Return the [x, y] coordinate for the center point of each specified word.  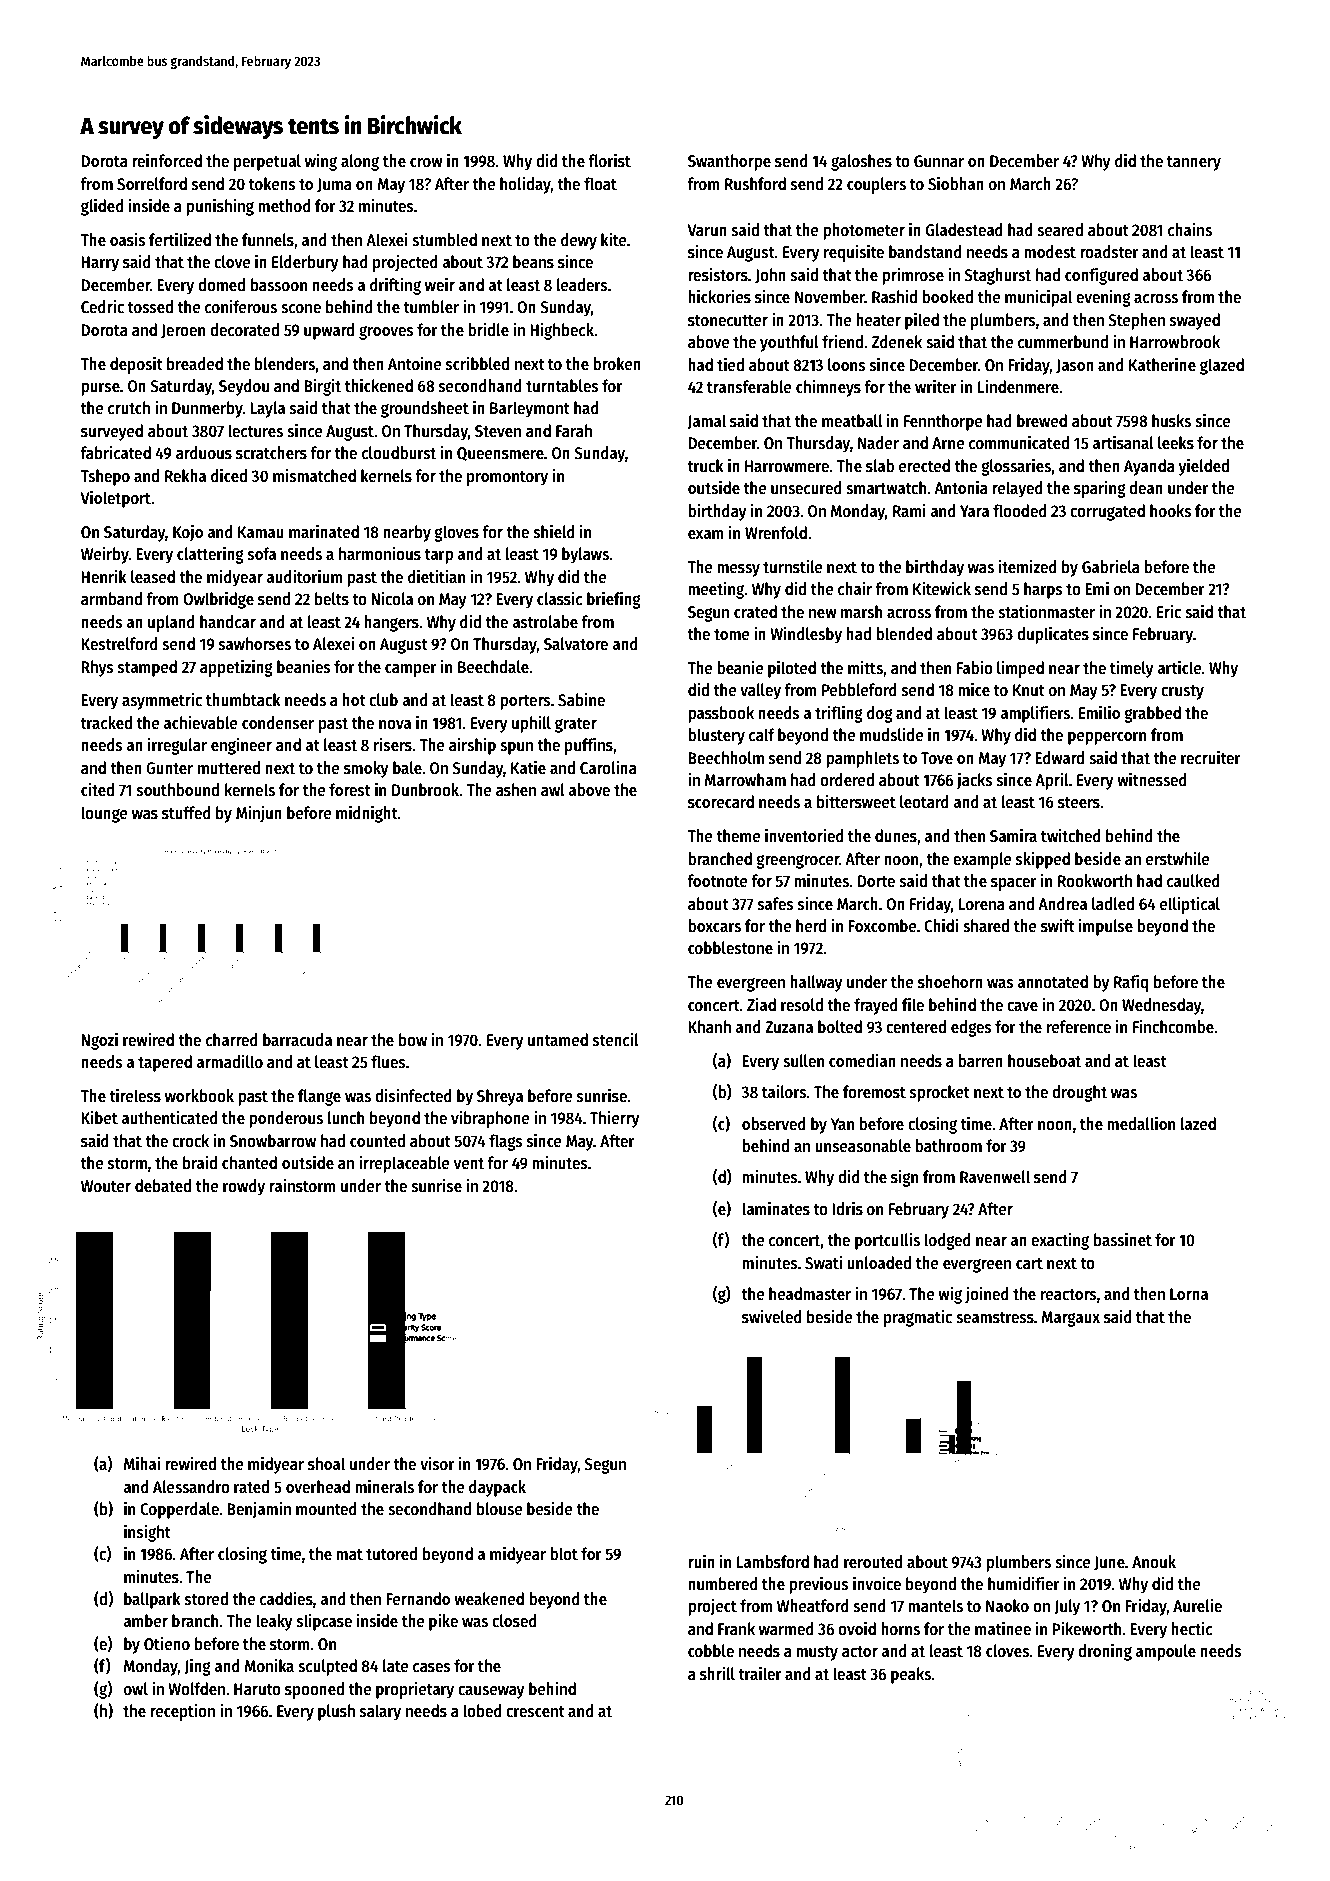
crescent [535, 1712]
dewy [579, 241]
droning [1105, 1652]
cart [1029, 1263]
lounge [104, 814]
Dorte [876, 881]
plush [336, 1712]
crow [426, 163]
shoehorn [950, 982]
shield [554, 531]
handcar [228, 622]
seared [1060, 230]
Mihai [142, 1463]
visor [437, 1463]
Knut [1029, 690]
